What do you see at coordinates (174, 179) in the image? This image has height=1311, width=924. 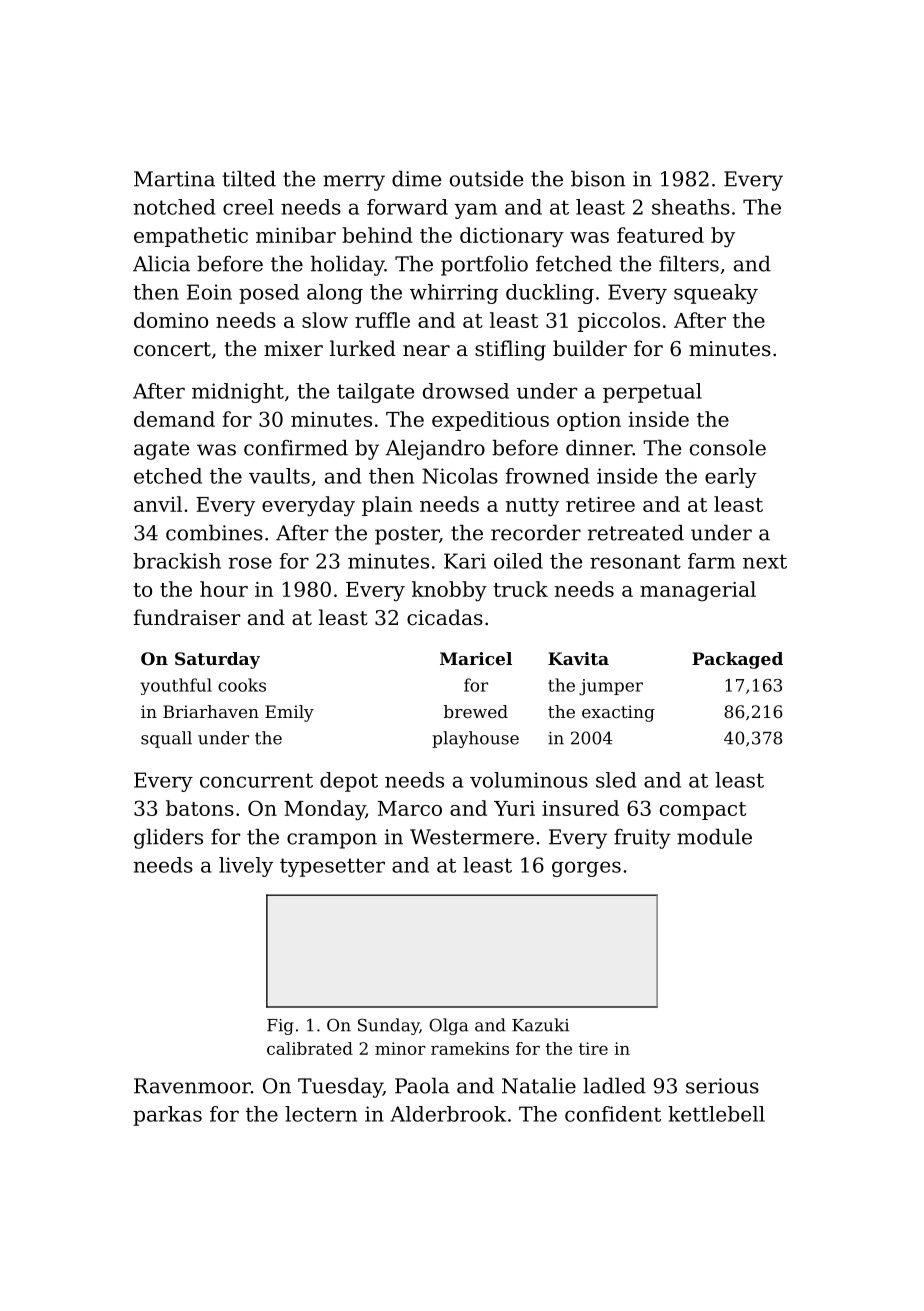 I see `Martina` at bounding box center [174, 179].
